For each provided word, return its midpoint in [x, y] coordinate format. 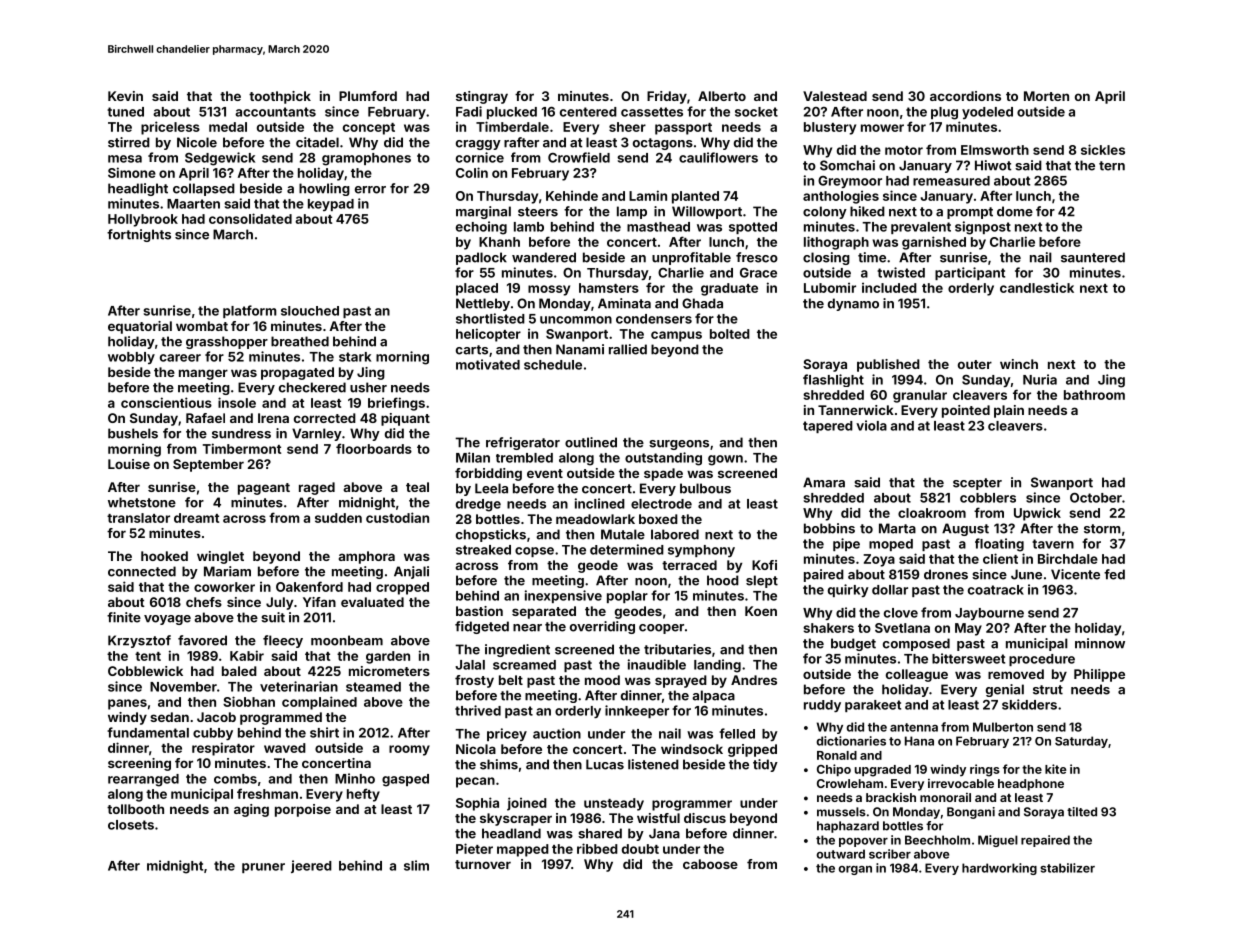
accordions [965, 96]
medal [228, 127]
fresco [757, 257]
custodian [397, 517]
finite [124, 617]
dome [1015, 211]
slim [416, 865]
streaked [483, 550]
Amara [824, 482]
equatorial [140, 327]
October [1096, 498]
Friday [667, 97]
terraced [689, 565]
